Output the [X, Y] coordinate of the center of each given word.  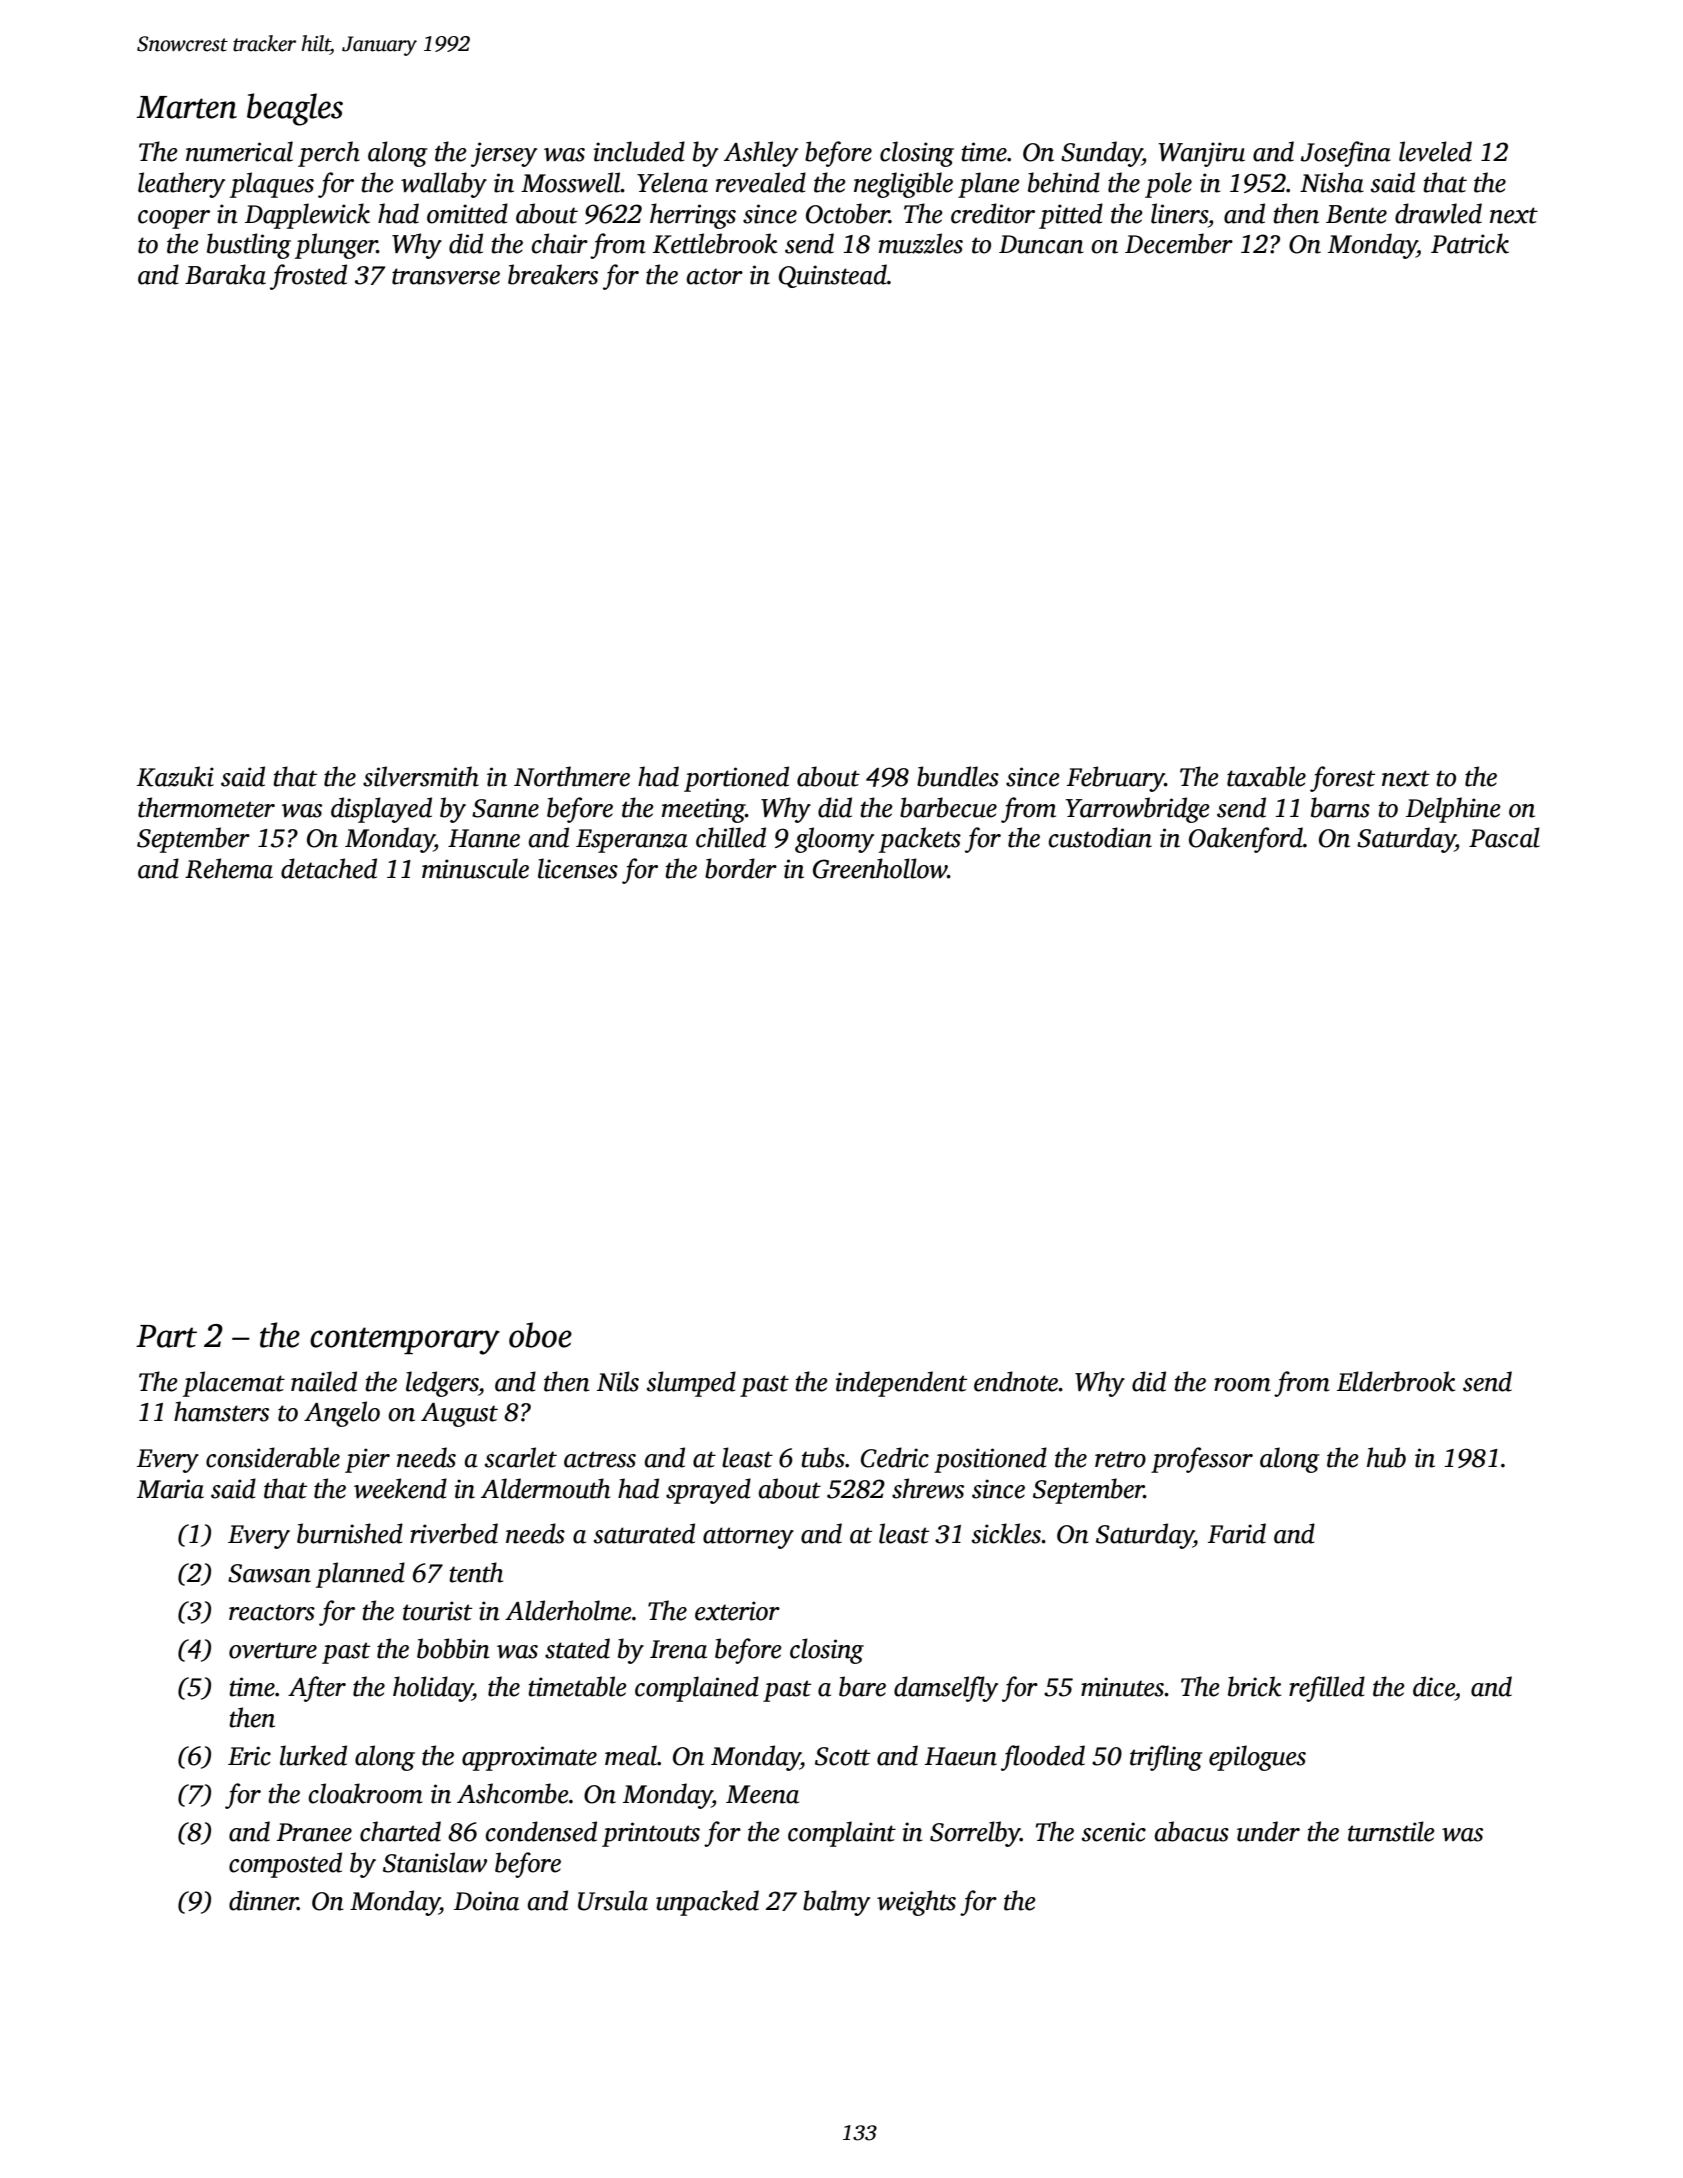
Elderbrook [1396, 1381]
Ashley [761, 154]
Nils [618, 1381]
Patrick [1470, 243]
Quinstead [833, 276]
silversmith [421, 776]
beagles [295, 109]
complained [697, 1689]
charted [400, 1831]
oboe [540, 1335]
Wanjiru [1202, 154]
